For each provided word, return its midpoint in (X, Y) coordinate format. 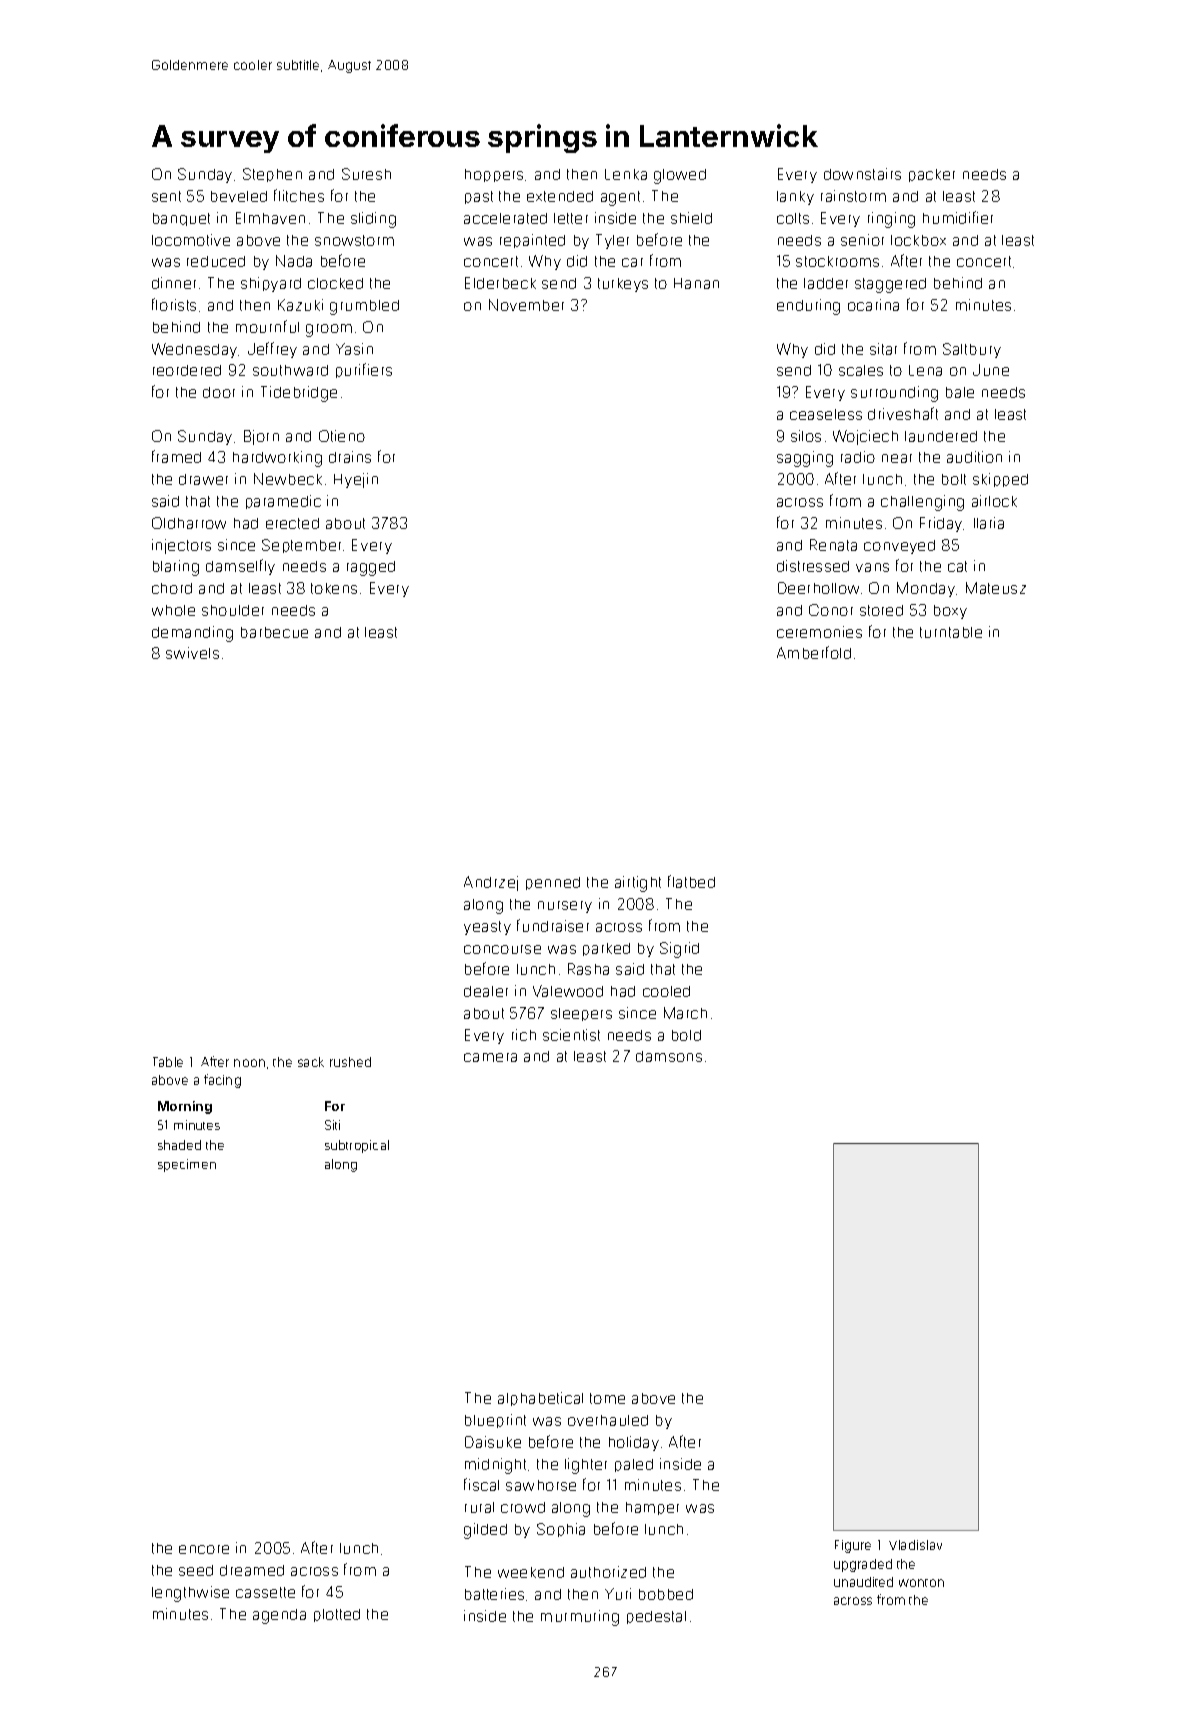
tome (607, 1398)
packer (932, 175)
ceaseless (826, 414)
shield (691, 218)
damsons (669, 1056)
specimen (187, 1165)
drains (350, 457)
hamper (652, 1508)
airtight (638, 884)
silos (806, 436)
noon (249, 1063)
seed (196, 1570)
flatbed (691, 881)
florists (174, 304)
